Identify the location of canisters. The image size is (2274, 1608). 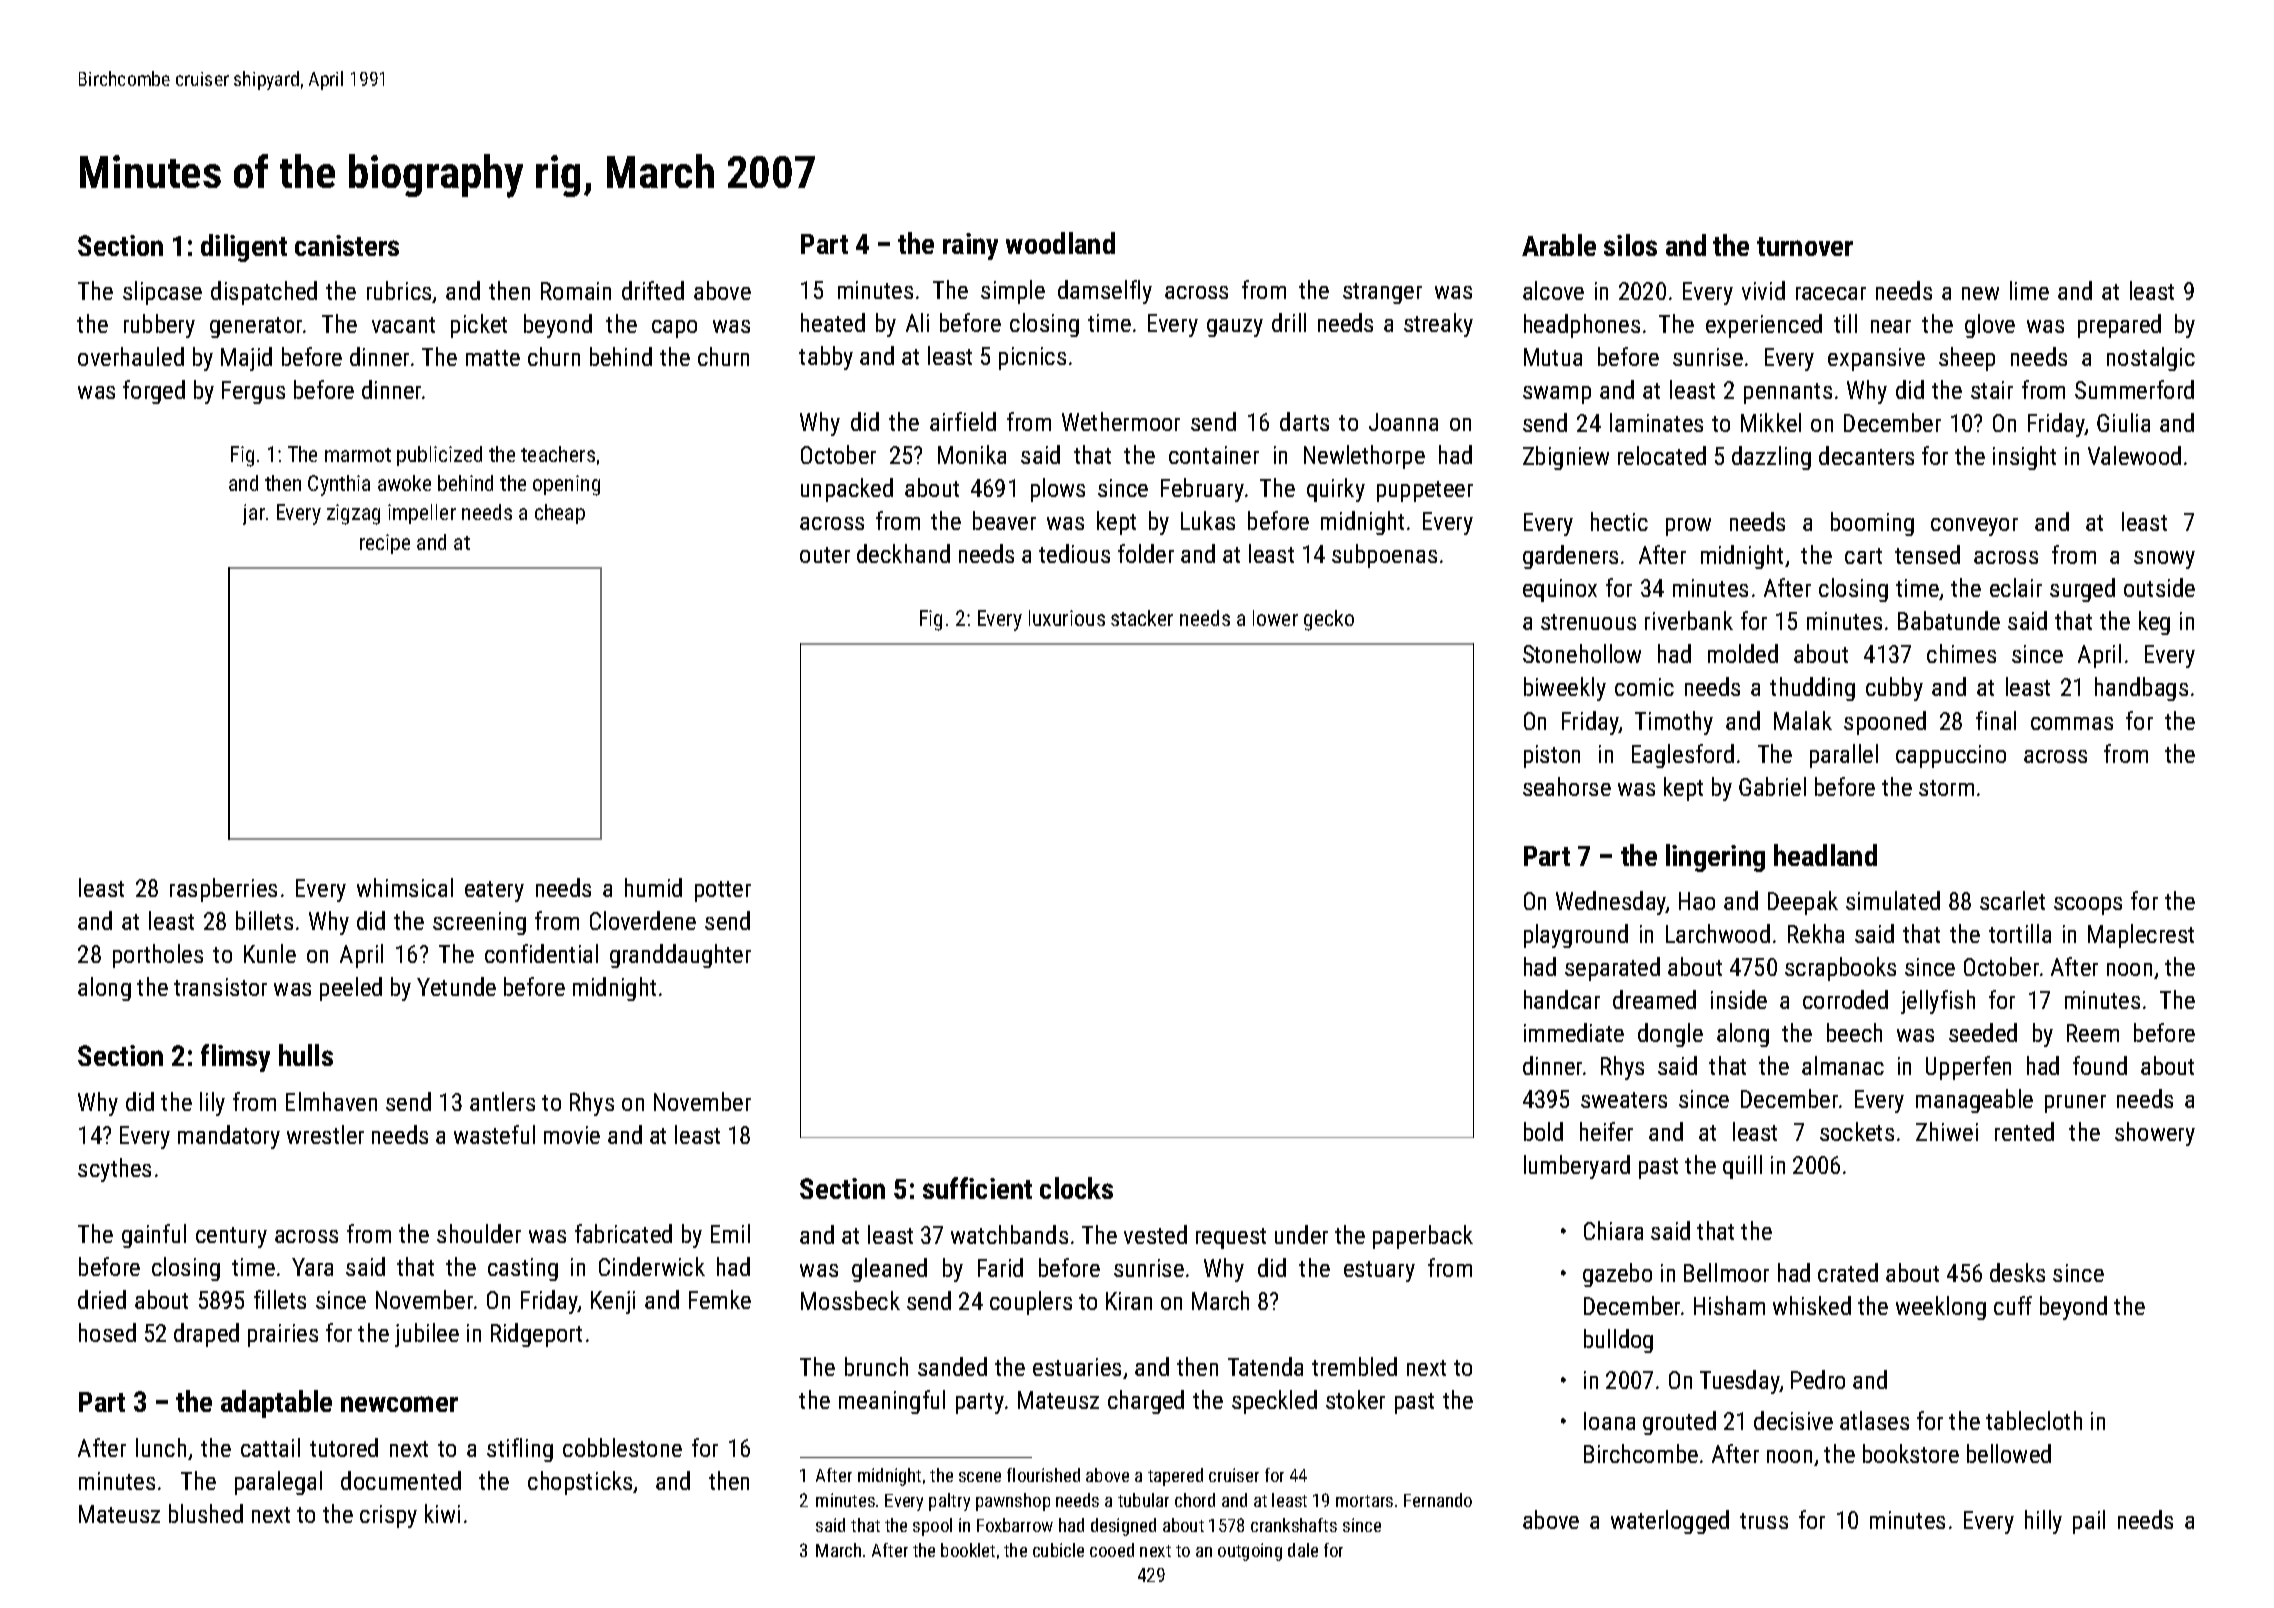
(347, 245).
